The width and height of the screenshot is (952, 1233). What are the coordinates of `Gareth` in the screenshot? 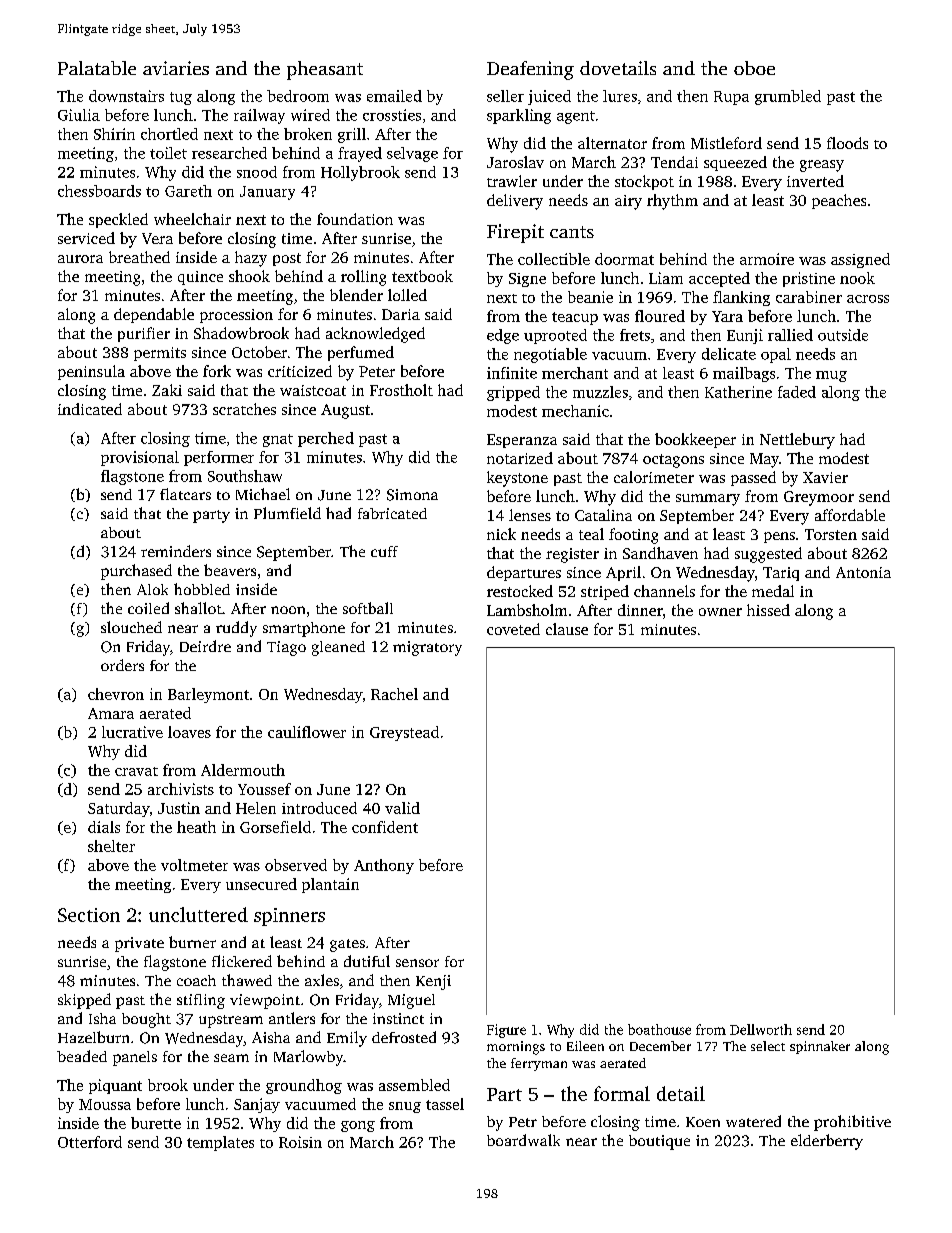 It's located at (188, 191).
